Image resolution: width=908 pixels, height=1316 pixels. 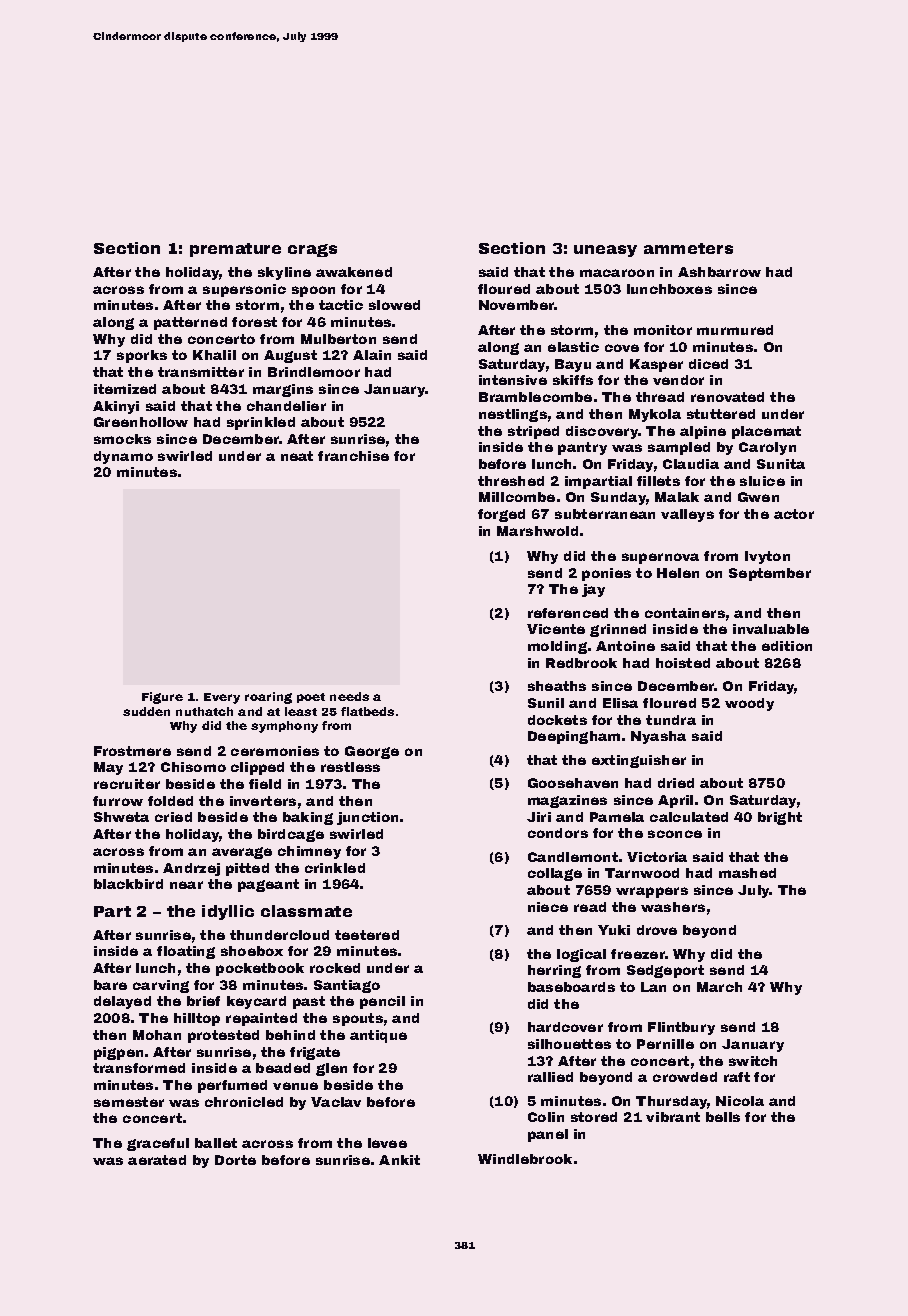 I want to click on woody, so click(x=749, y=704).
